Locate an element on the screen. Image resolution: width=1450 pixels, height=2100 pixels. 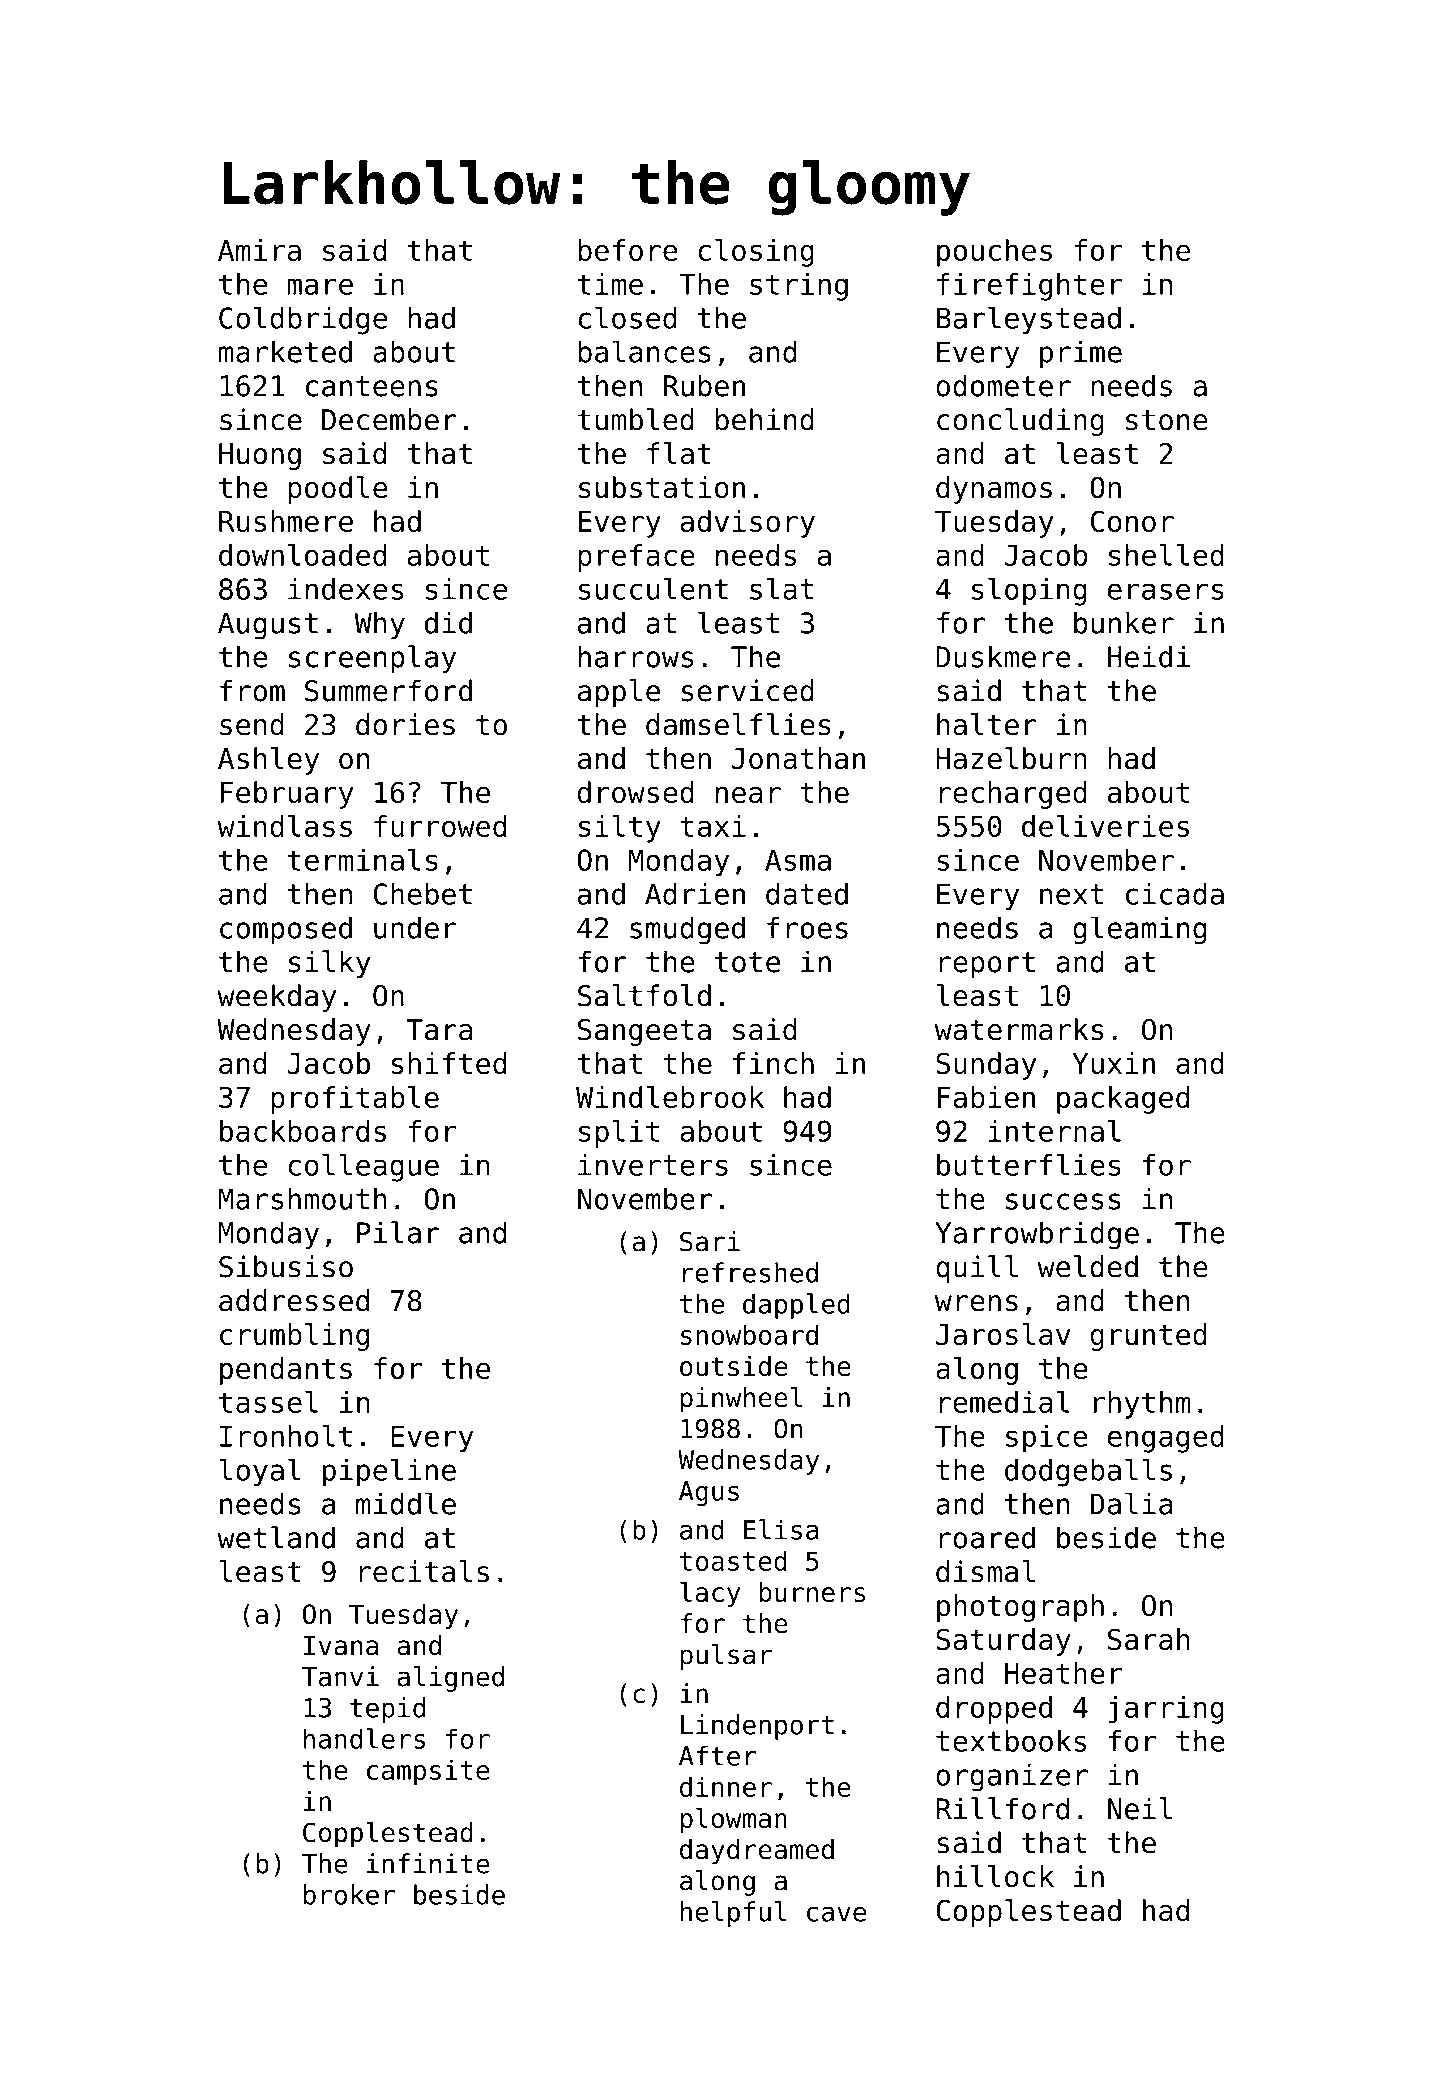
pinwheel is located at coordinates (741, 1400).
